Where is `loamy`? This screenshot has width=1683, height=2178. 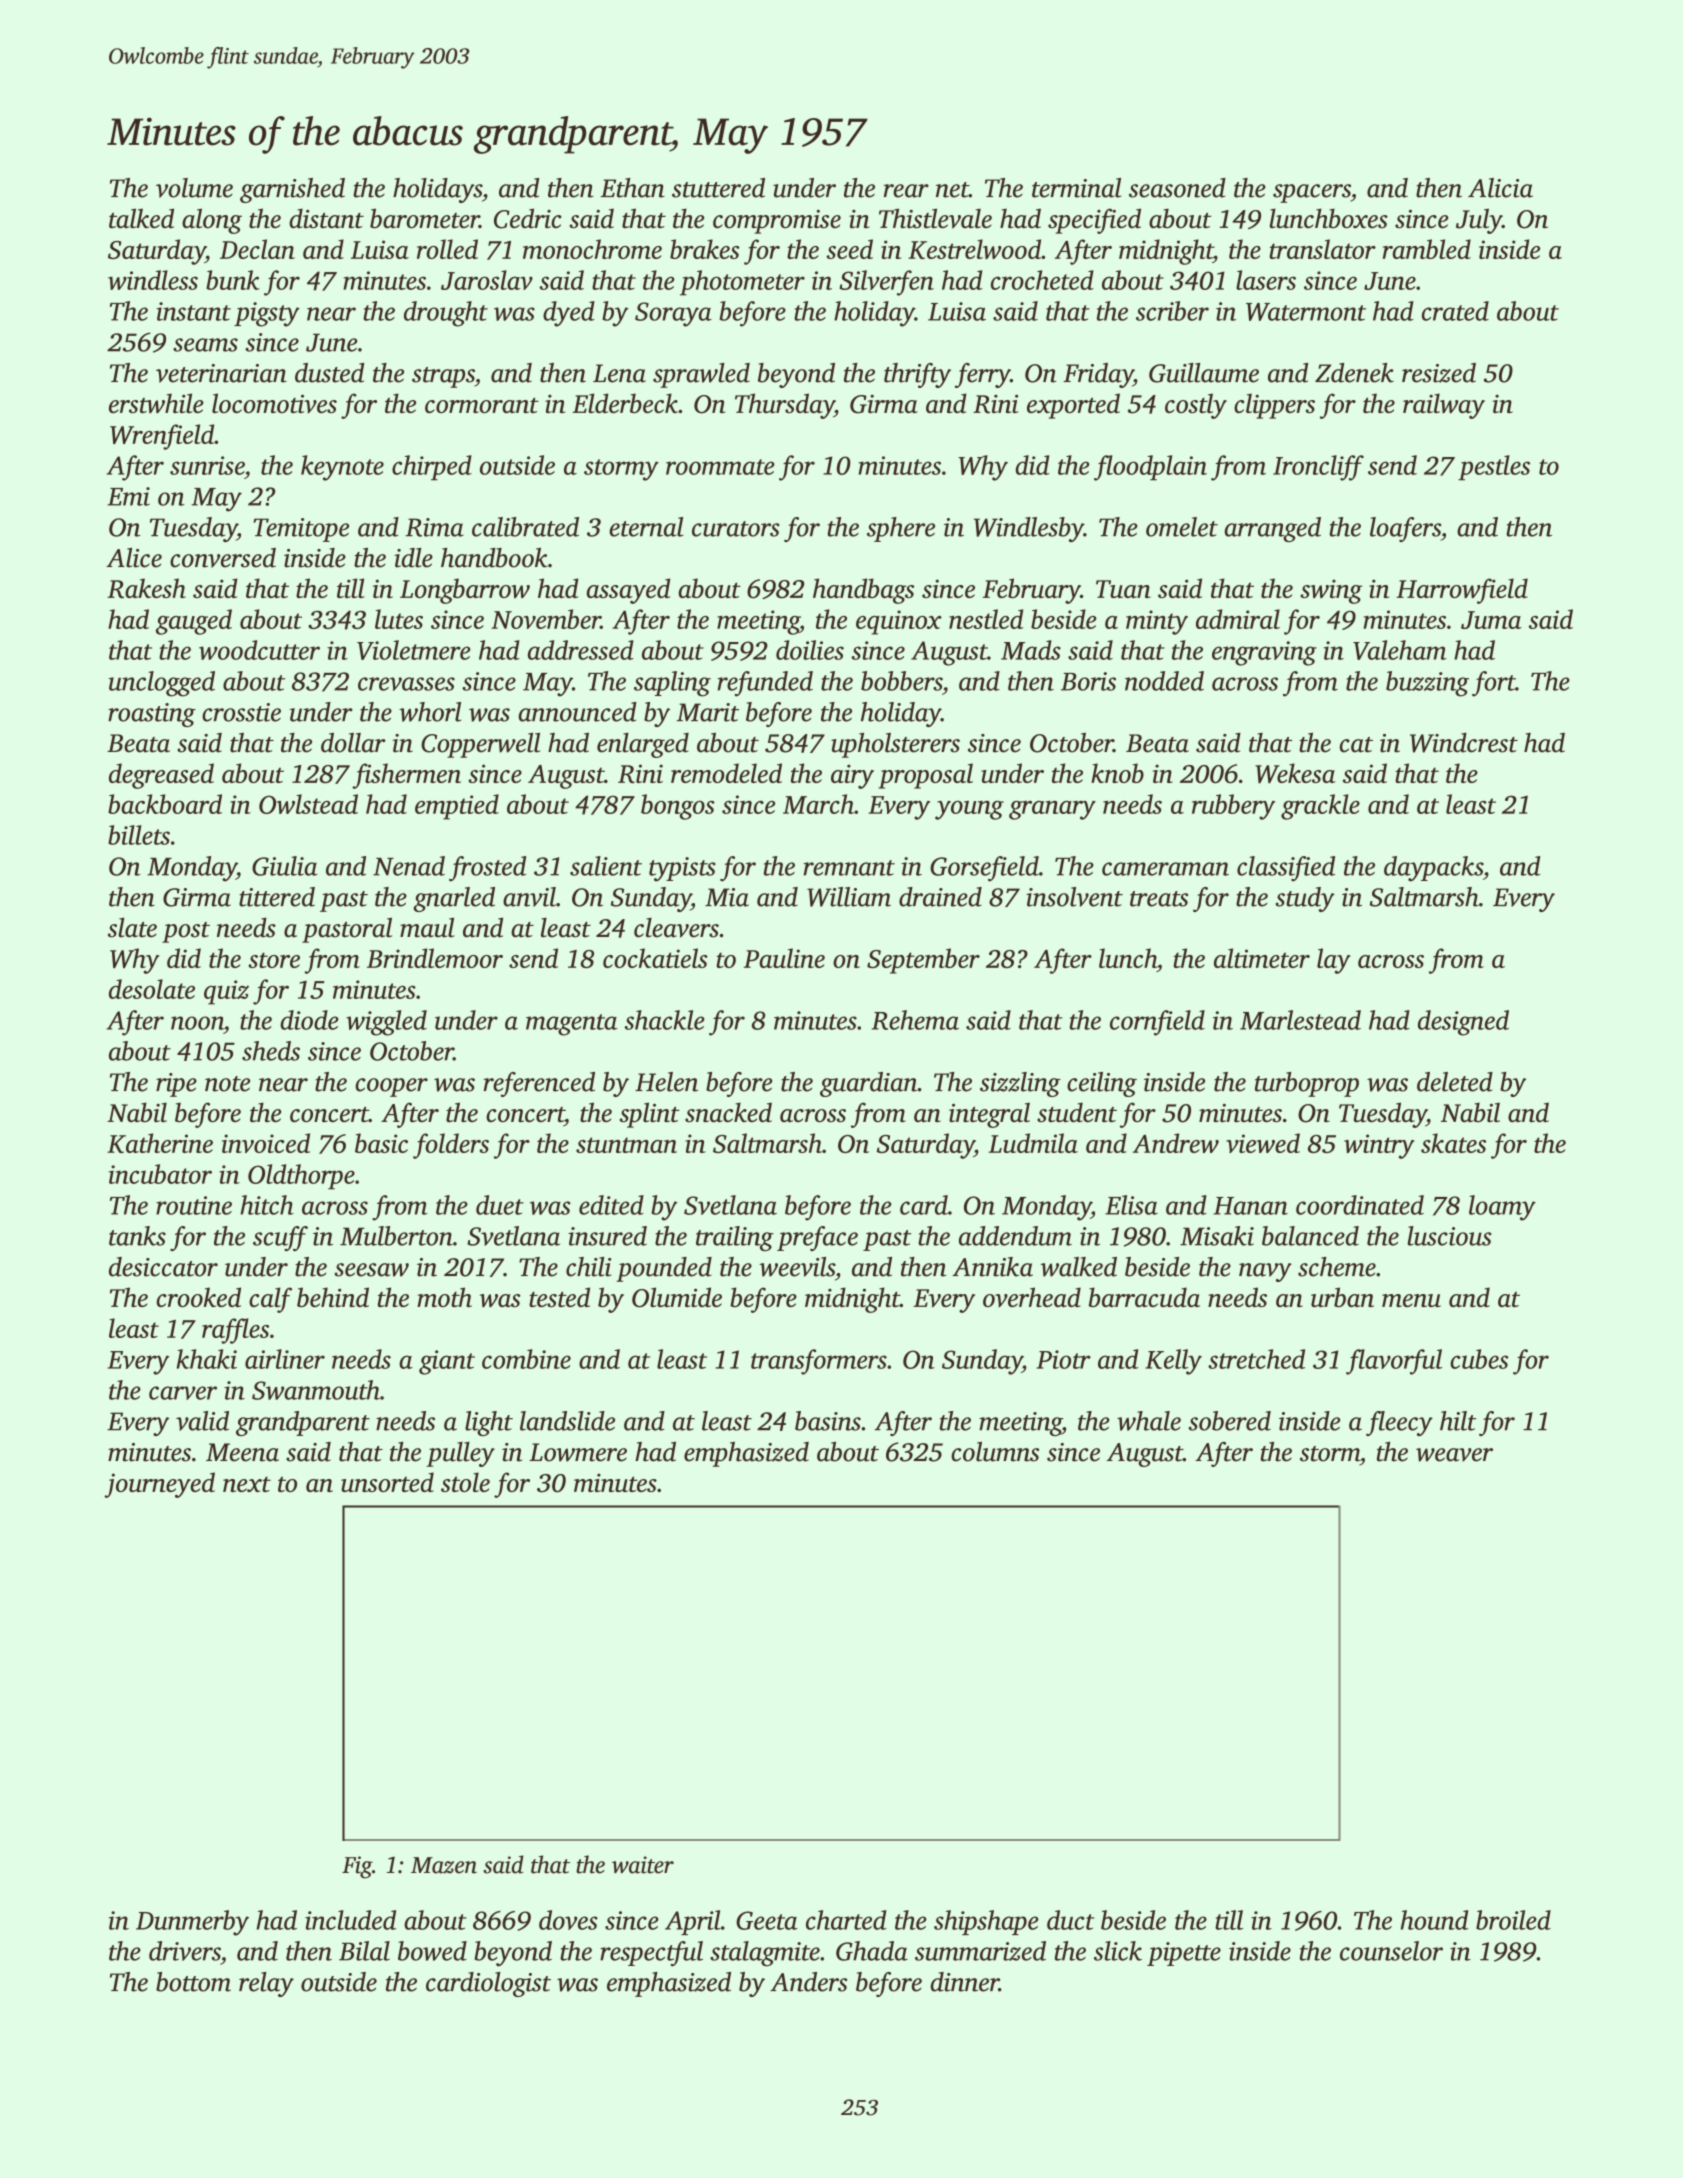 loamy is located at coordinates (1502, 1208).
